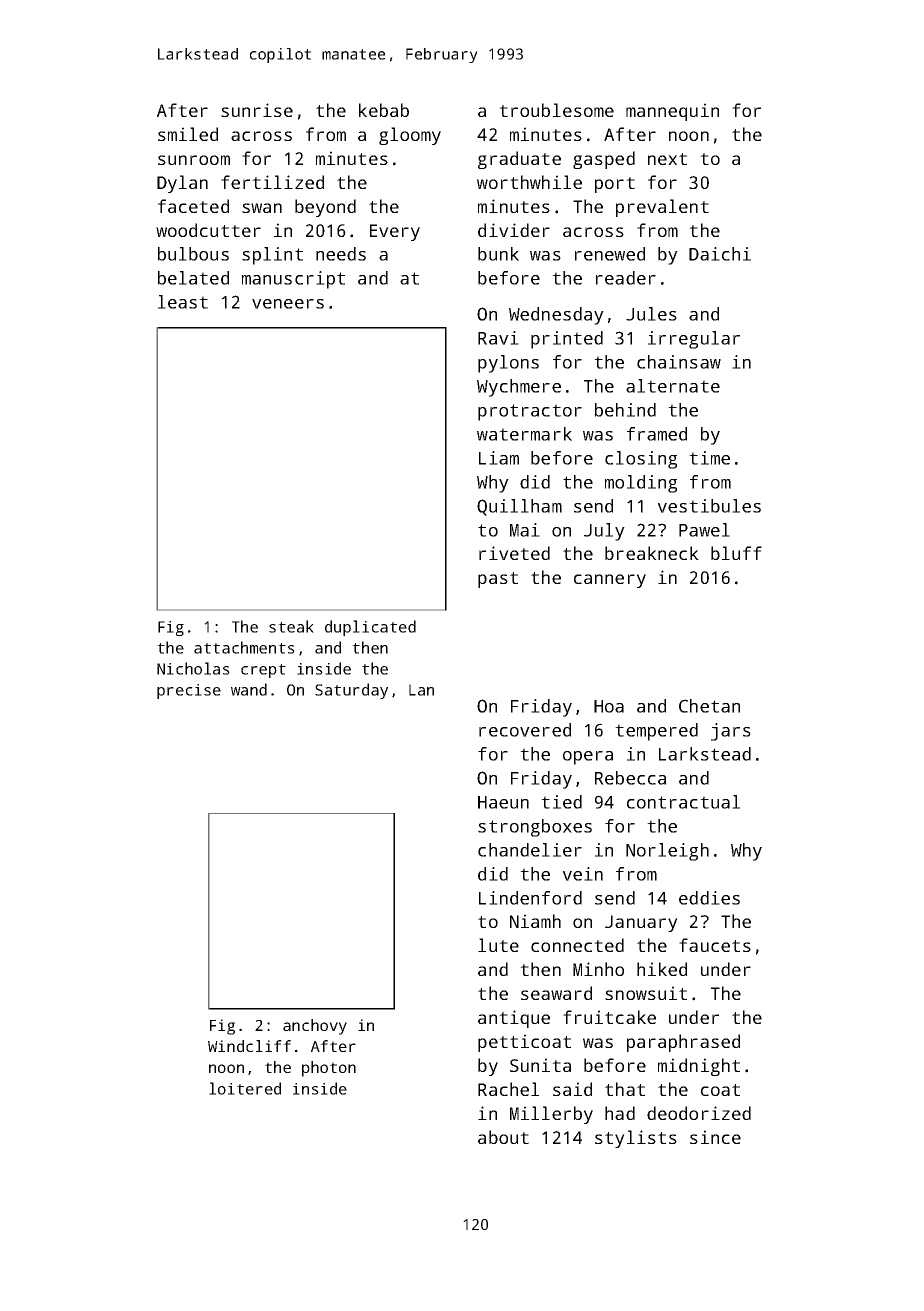 This image has width=924, height=1311. Describe the element at coordinates (672, 112) in the image. I see `mannequin` at that location.
